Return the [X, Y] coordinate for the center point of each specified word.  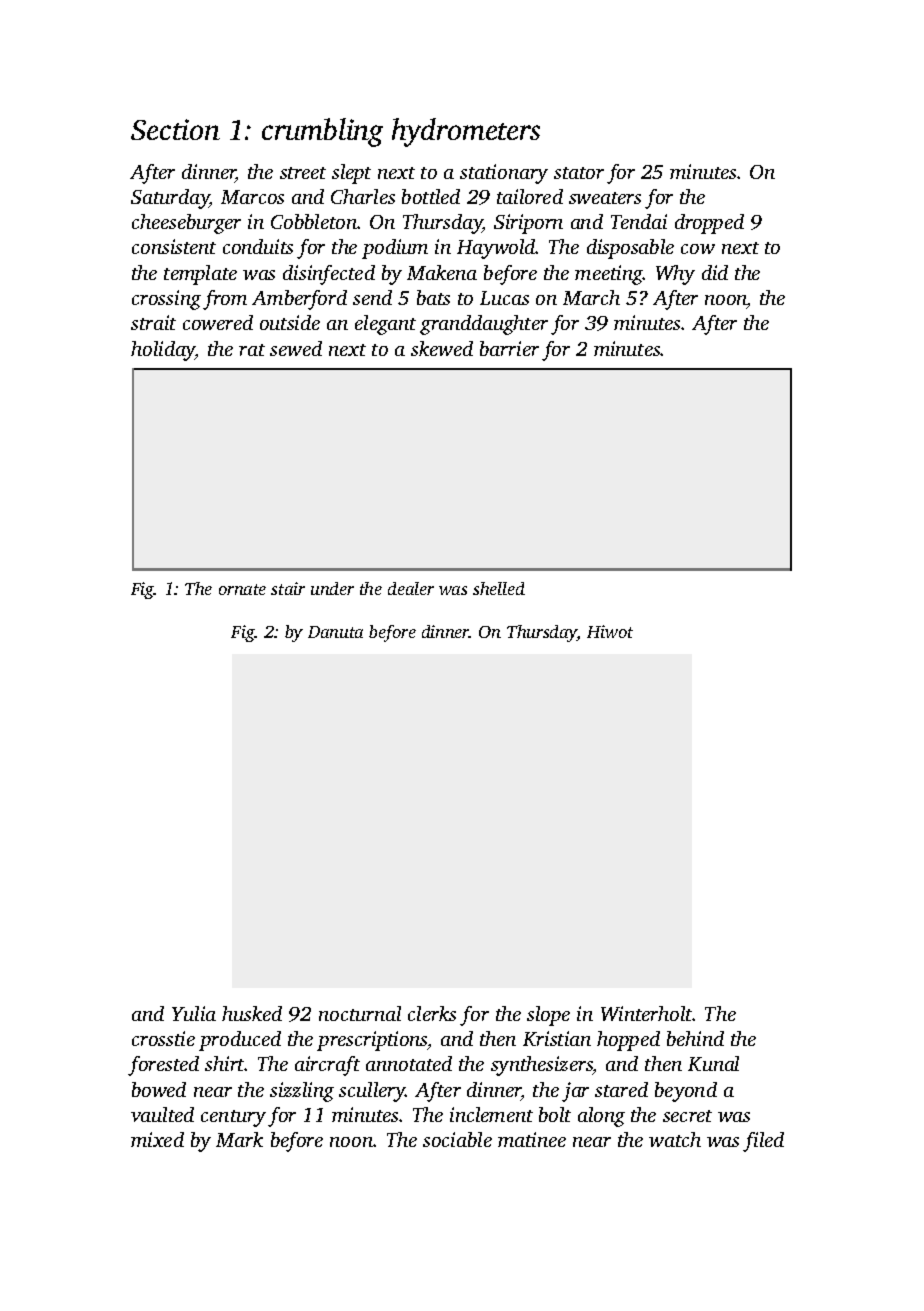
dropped [709, 224]
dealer [411, 588]
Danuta [335, 632]
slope [548, 1016]
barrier [509, 348]
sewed [296, 348]
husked [252, 1013]
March [591, 297]
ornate [242, 589]
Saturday [170, 199]
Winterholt [647, 1013]
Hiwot [610, 631]
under [332, 588]
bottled [431, 196]
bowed [159, 1089]
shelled [499, 588]
